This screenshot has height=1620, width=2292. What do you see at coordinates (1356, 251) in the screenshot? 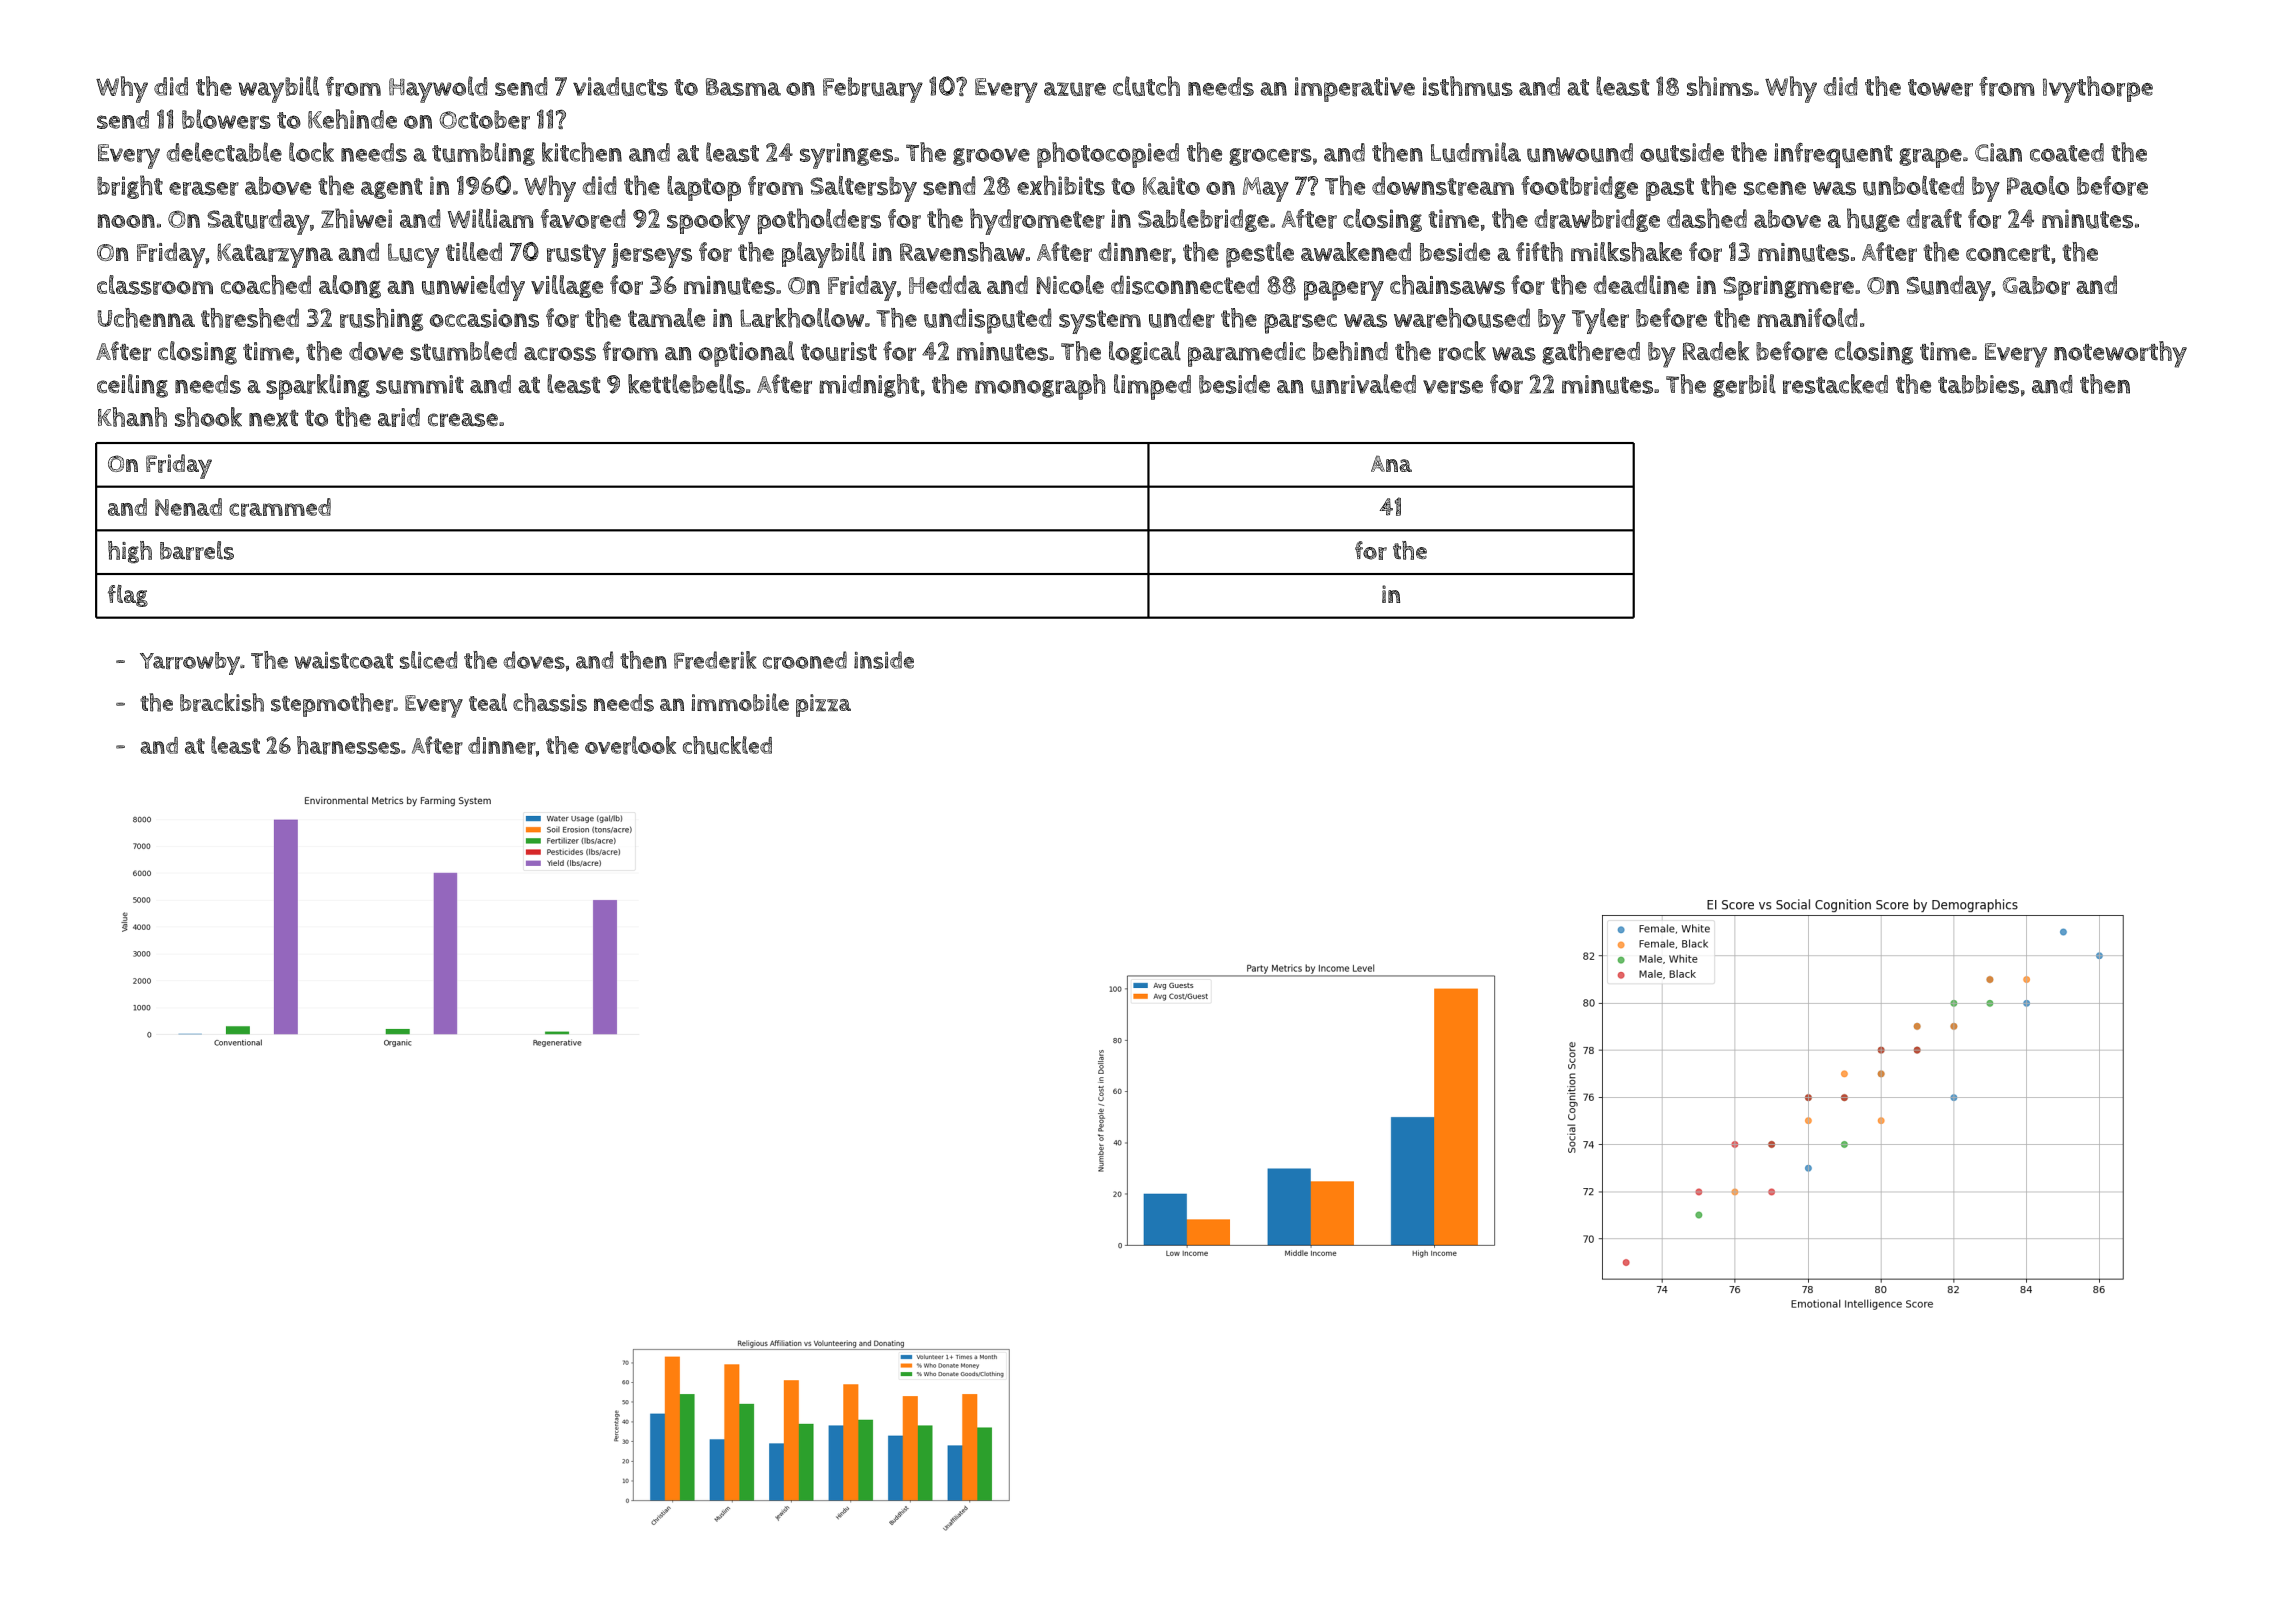
I see `awakened` at bounding box center [1356, 251].
